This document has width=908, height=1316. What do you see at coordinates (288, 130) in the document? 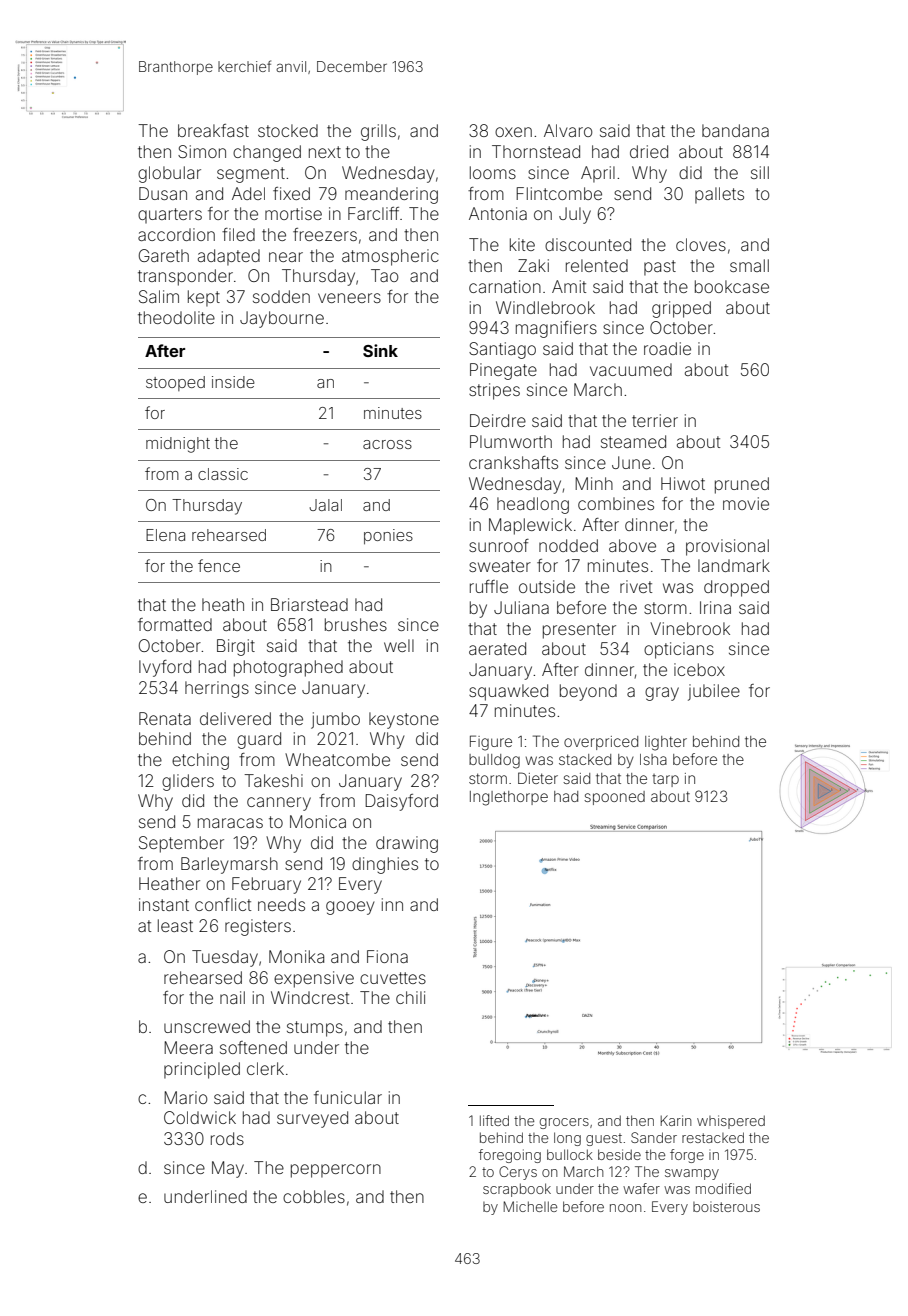
I see `stocked` at bounding box center [288, 130].
